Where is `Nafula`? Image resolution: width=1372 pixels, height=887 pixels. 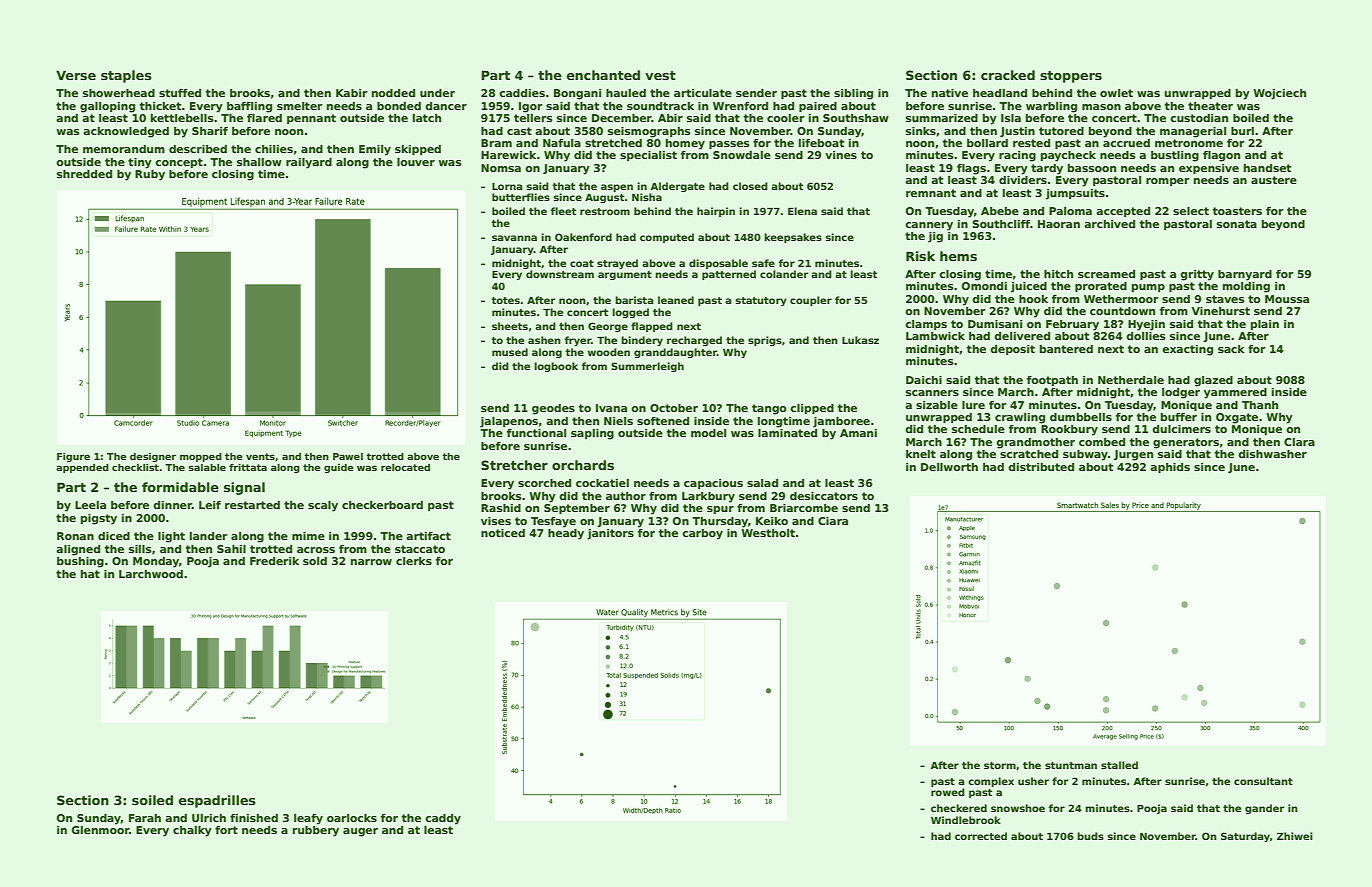 Nafula is located at coordinates (562, 143).
